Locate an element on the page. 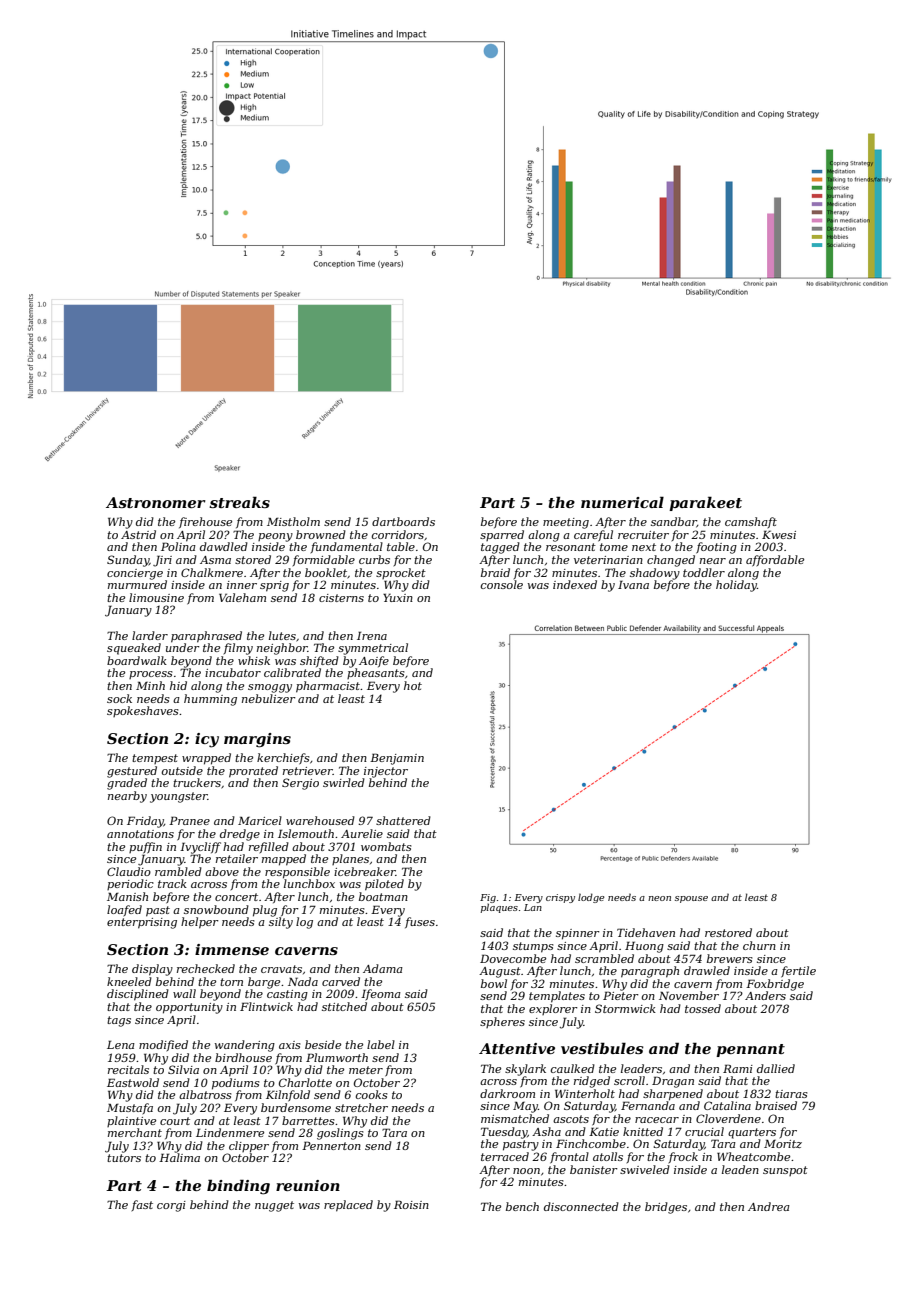  display is located at coordinates (152, 970).
